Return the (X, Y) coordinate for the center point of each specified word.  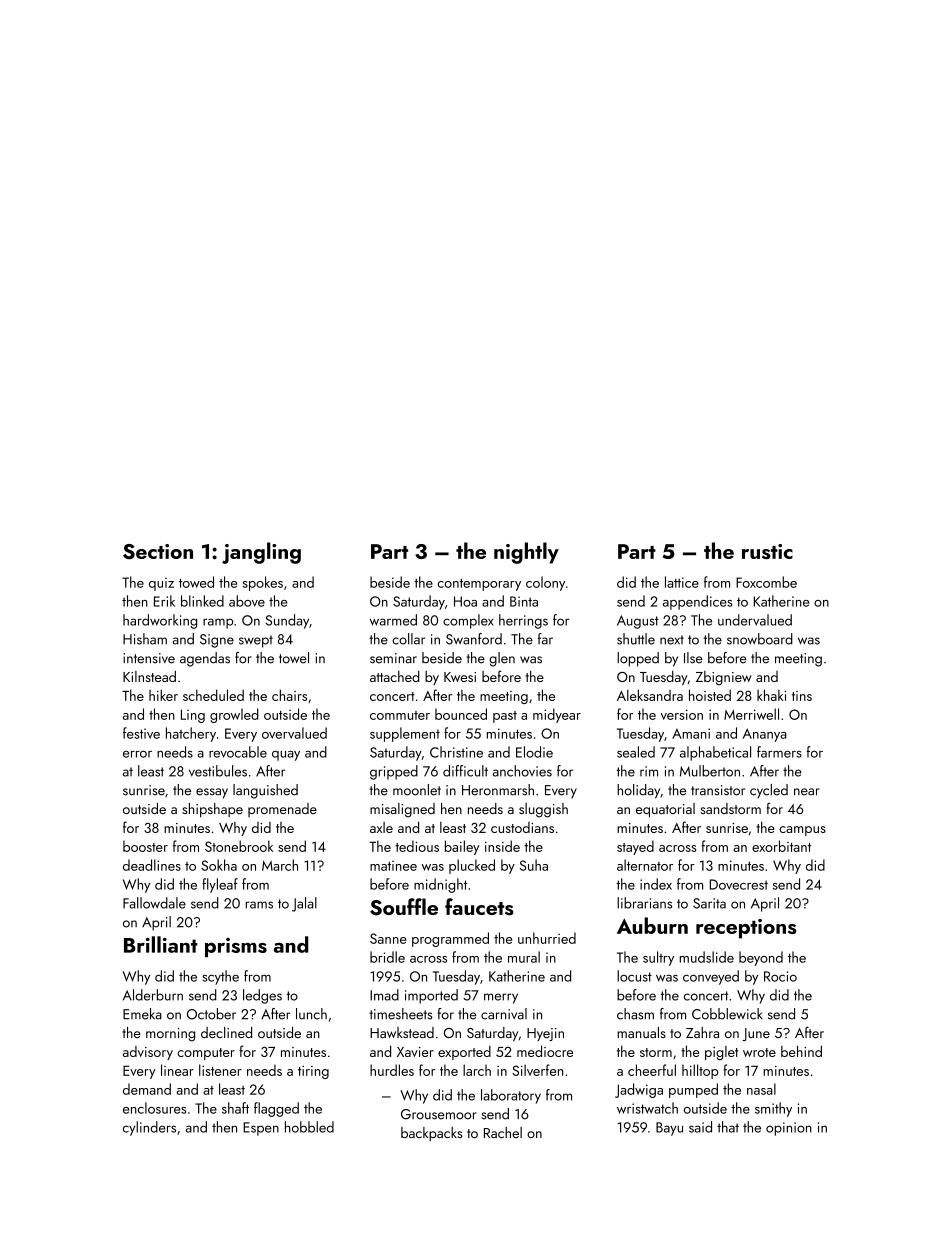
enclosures (154, 1108)
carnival (504, 1014)
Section (158, 552)
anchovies (522, 771)
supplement (405, 734)
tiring (313, 1072)
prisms (236, 947)
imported (431, 996)
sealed (636, 752)
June (756, 1034)
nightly (526, 553)
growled (234, 715)
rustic (767, 551)
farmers (779, 752)
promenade (282, 810)
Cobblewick (727, 1014)
